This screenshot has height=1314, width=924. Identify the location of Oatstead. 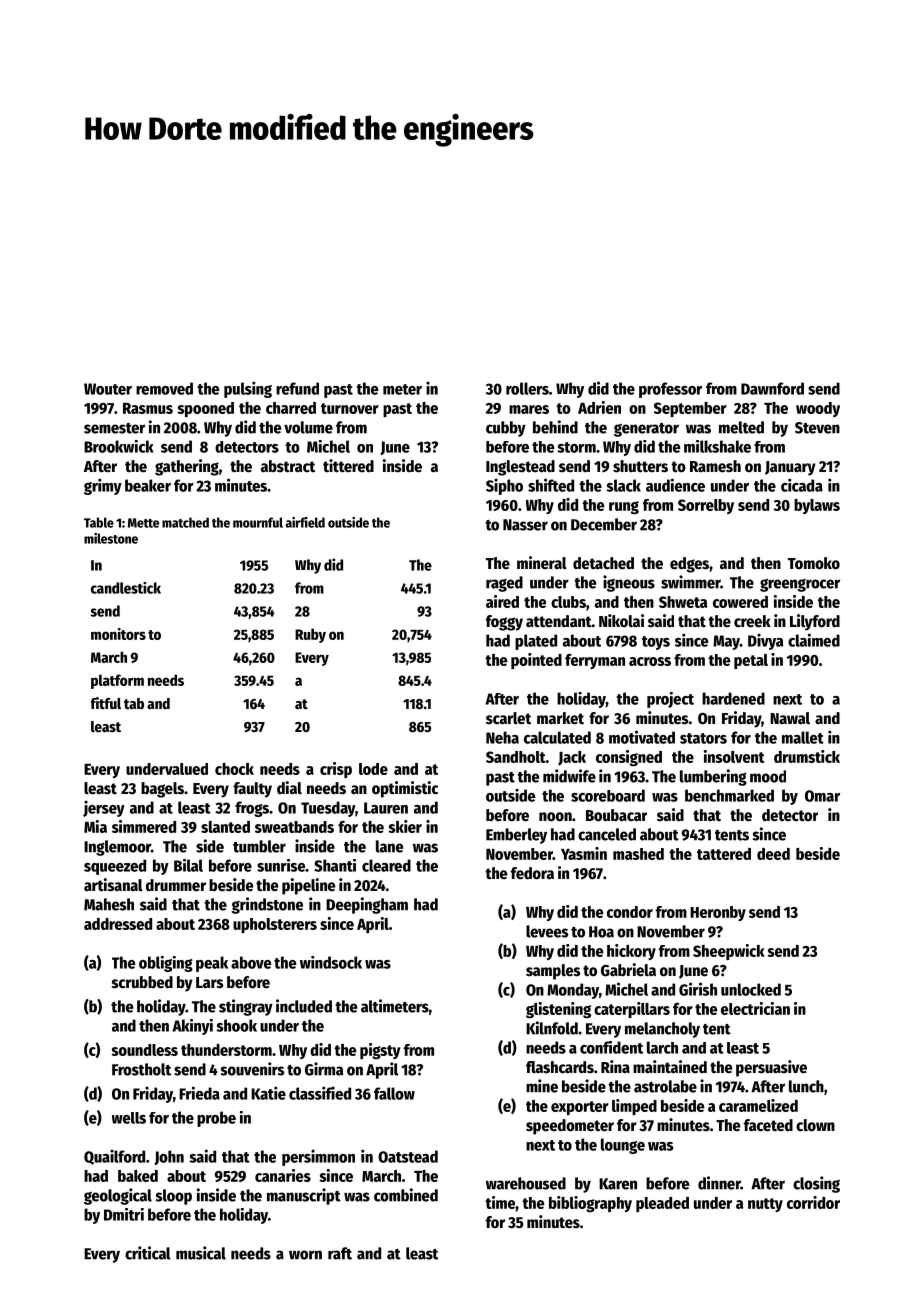
(408, 1156).
